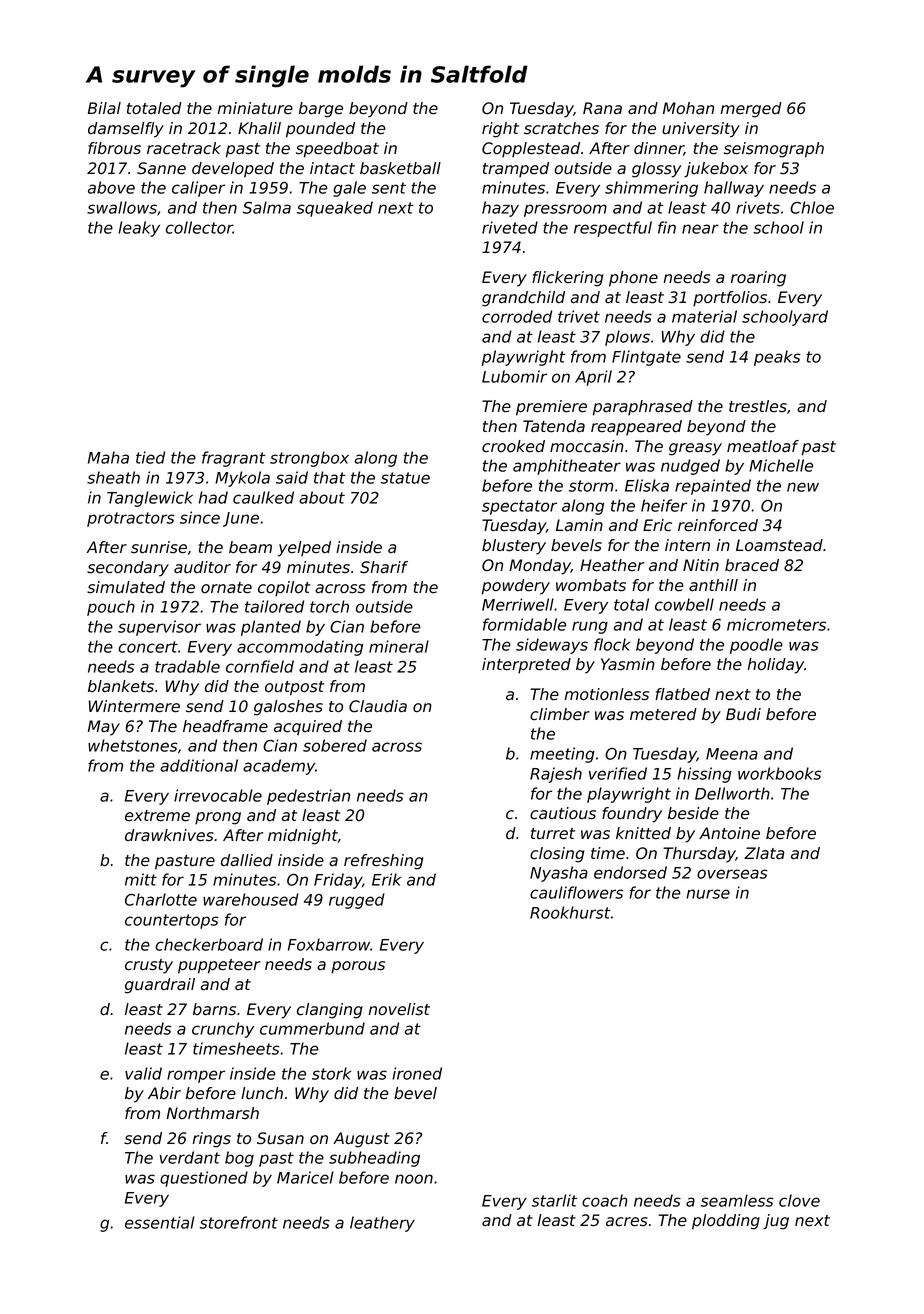  Describe the element at coordinates (779, 773) in the image. I see `workbooks` at that location.
